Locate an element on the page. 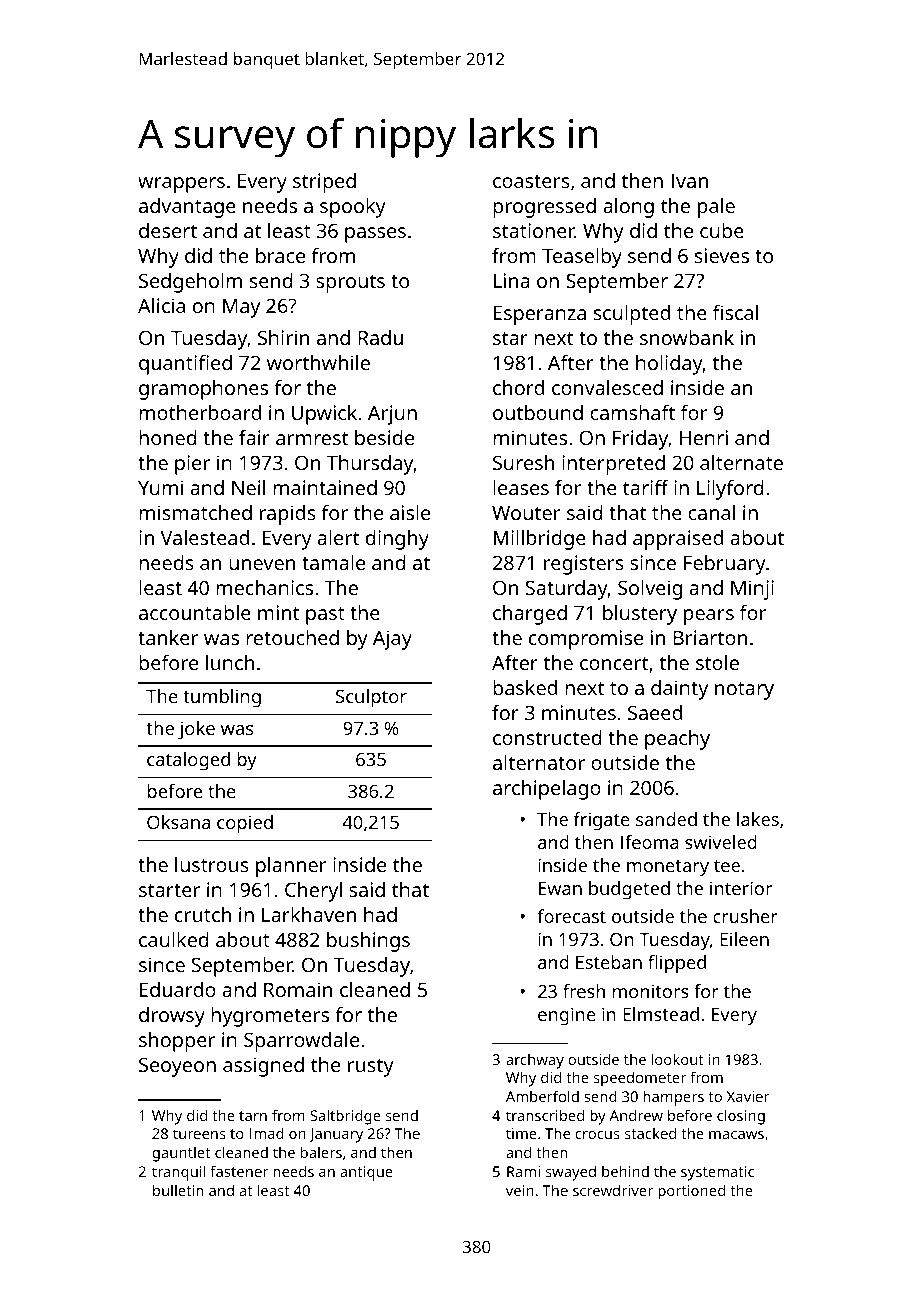  appraised is located at coordinates (678, 540).
